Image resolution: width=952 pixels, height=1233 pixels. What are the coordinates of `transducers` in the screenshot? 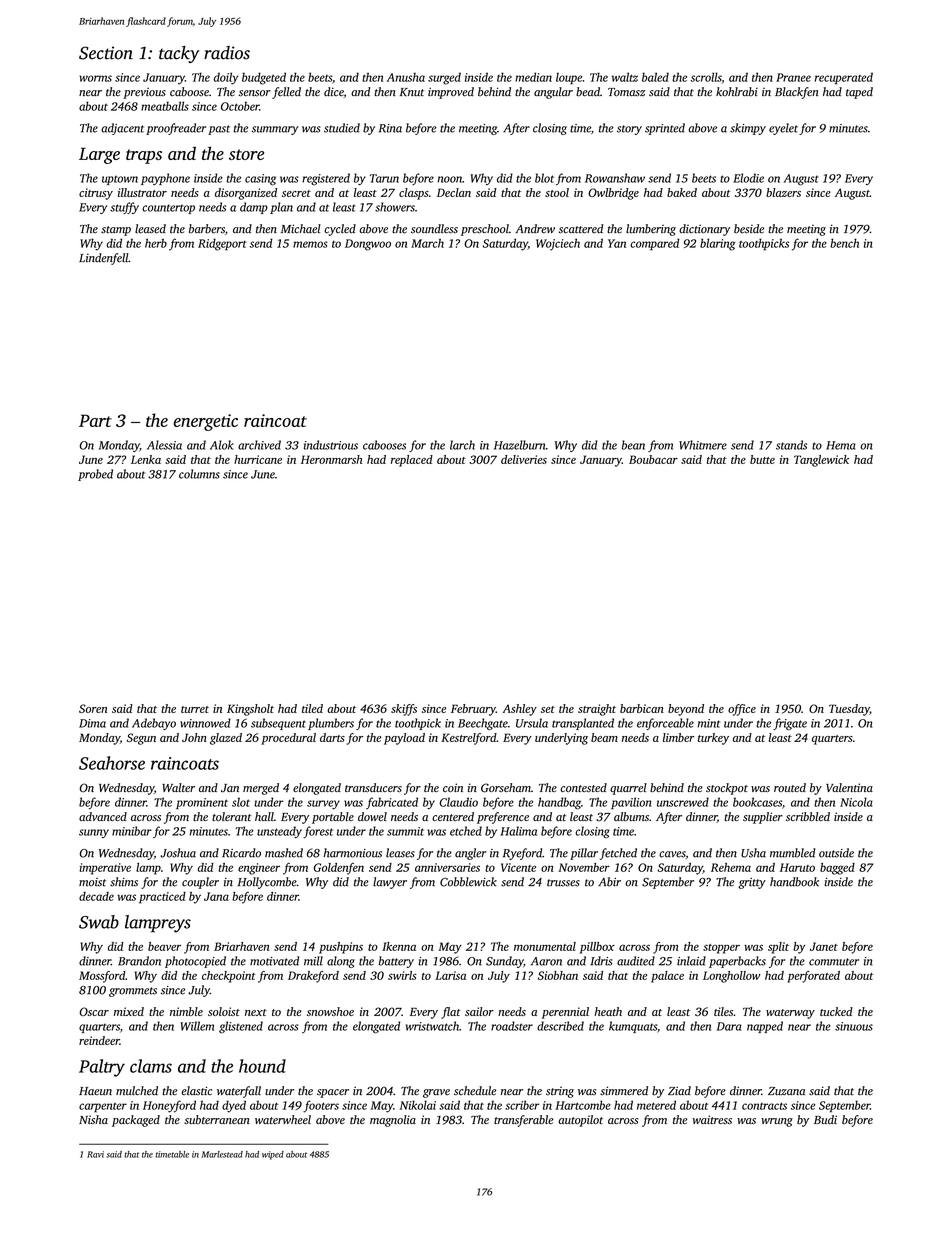 It's located at (373, 787).
